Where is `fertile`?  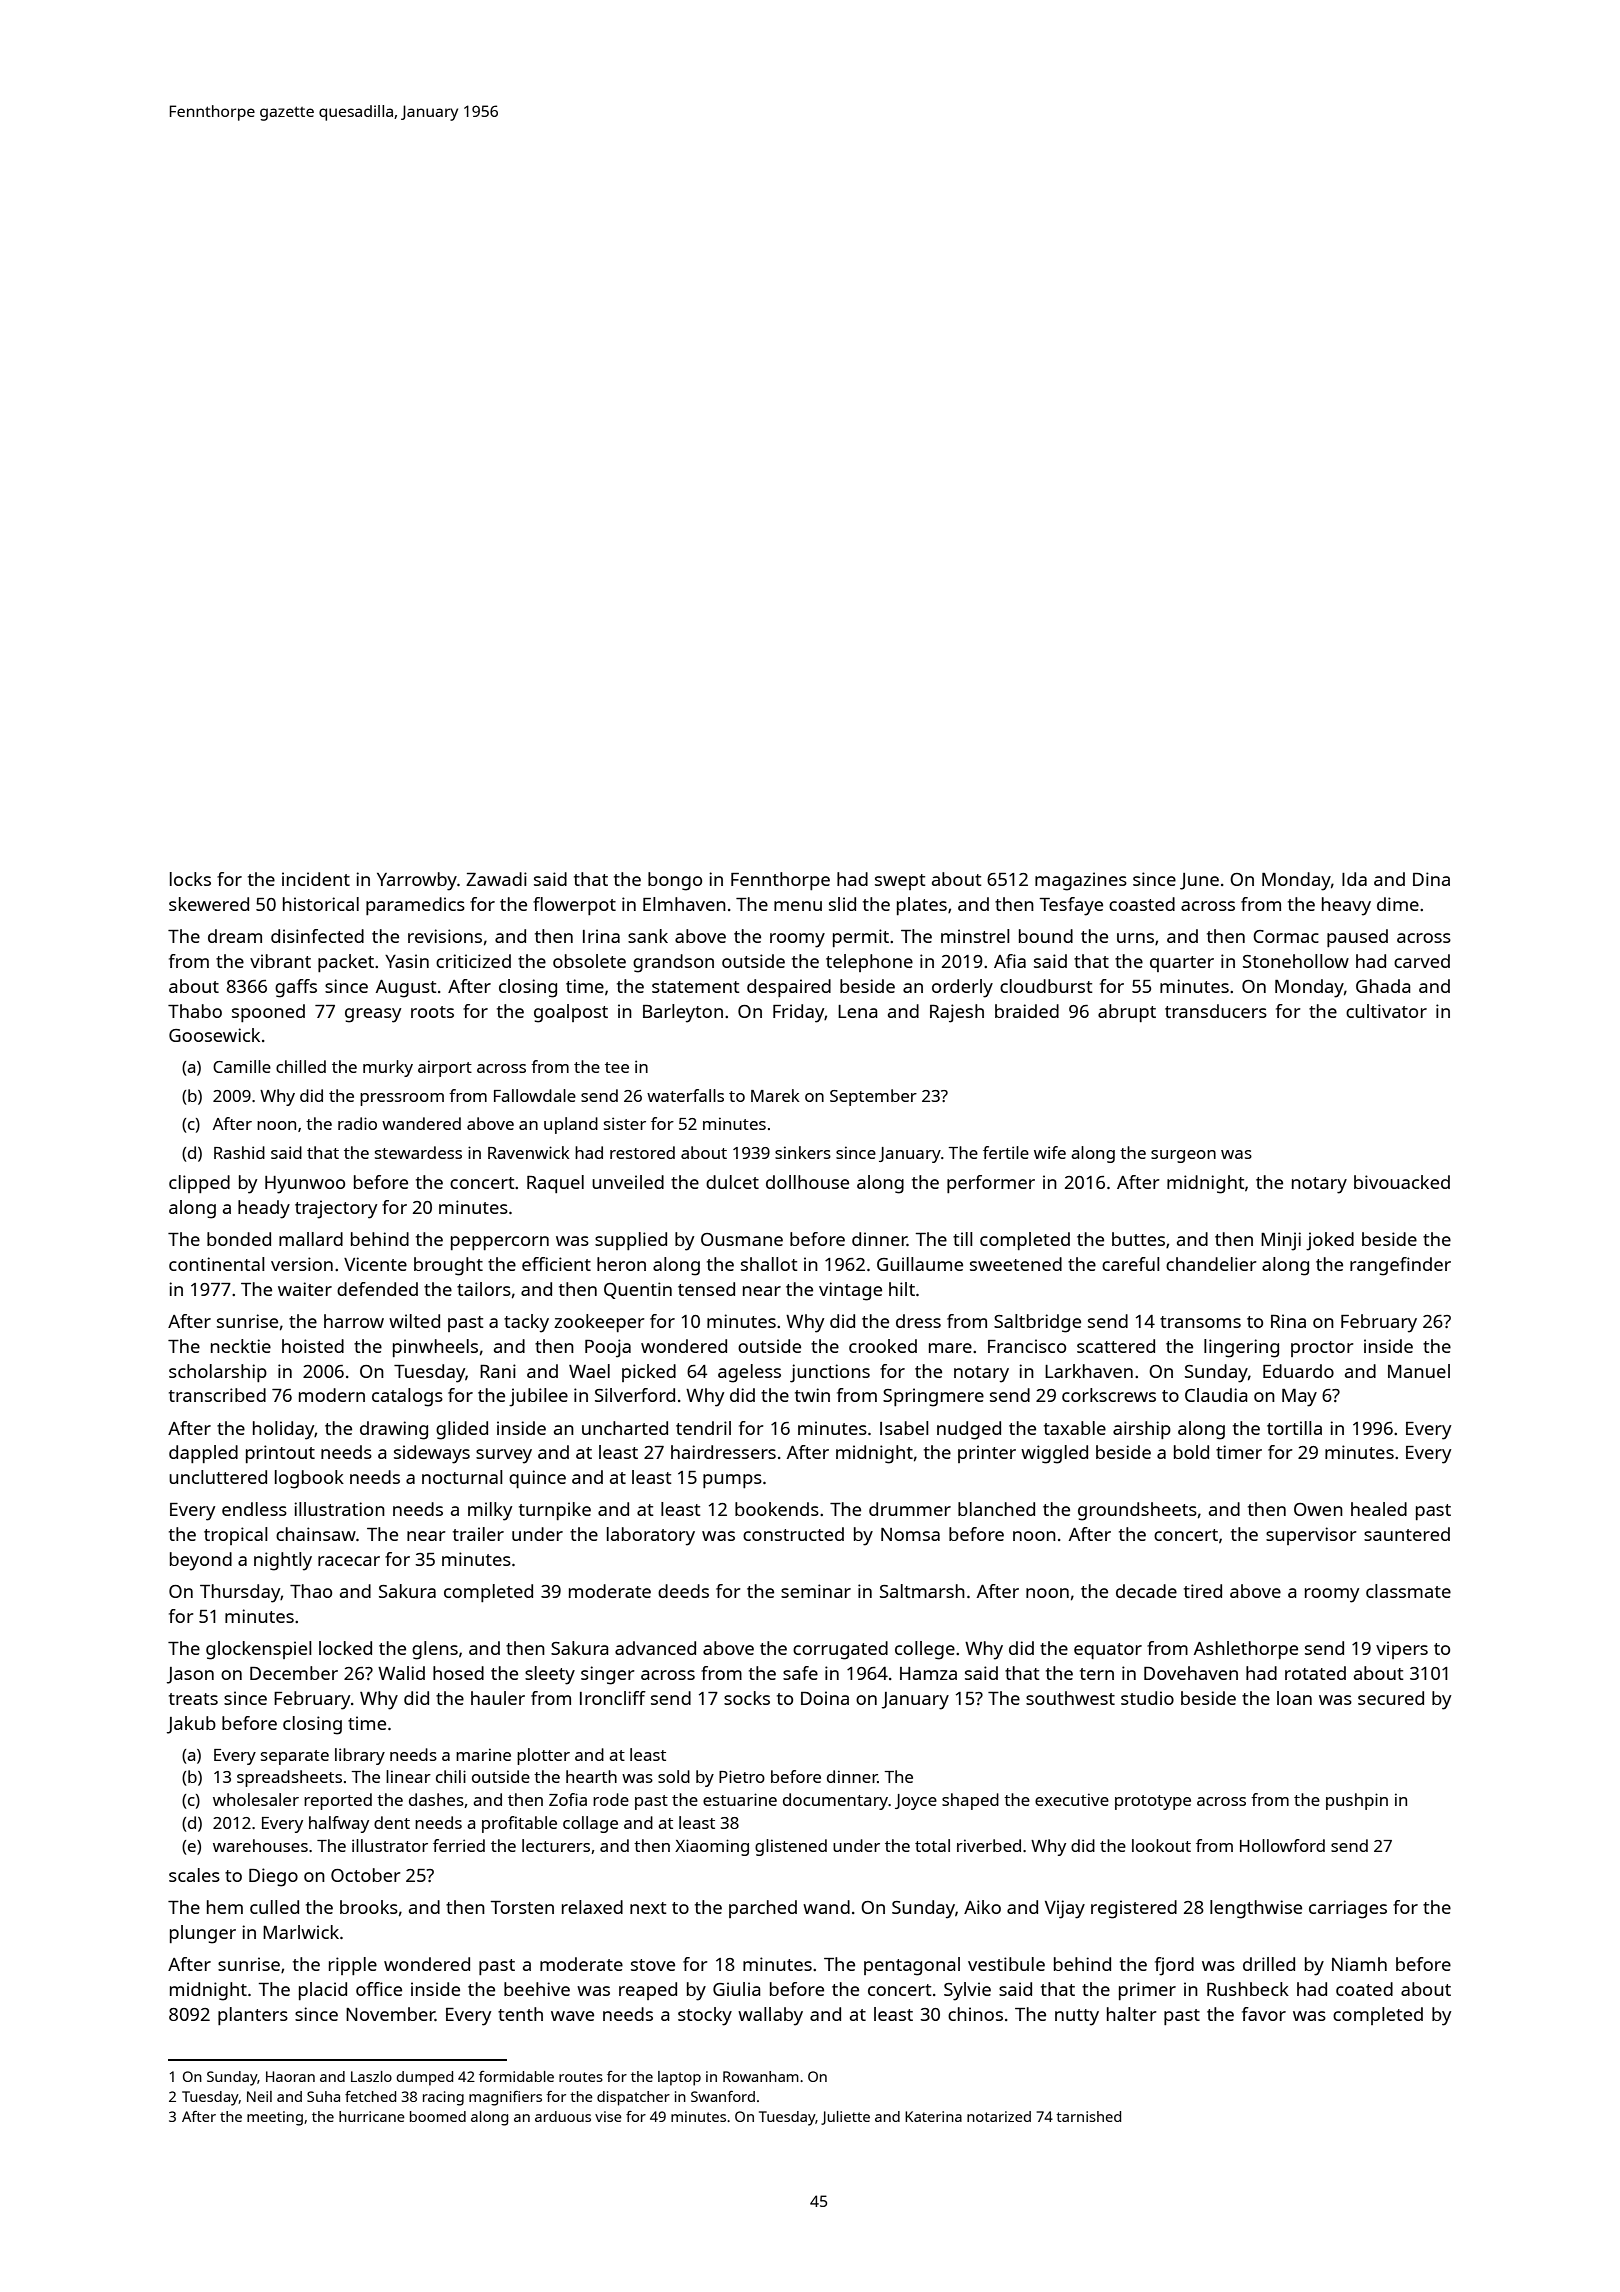
fertile is located at coordinates (1006, 1152).
